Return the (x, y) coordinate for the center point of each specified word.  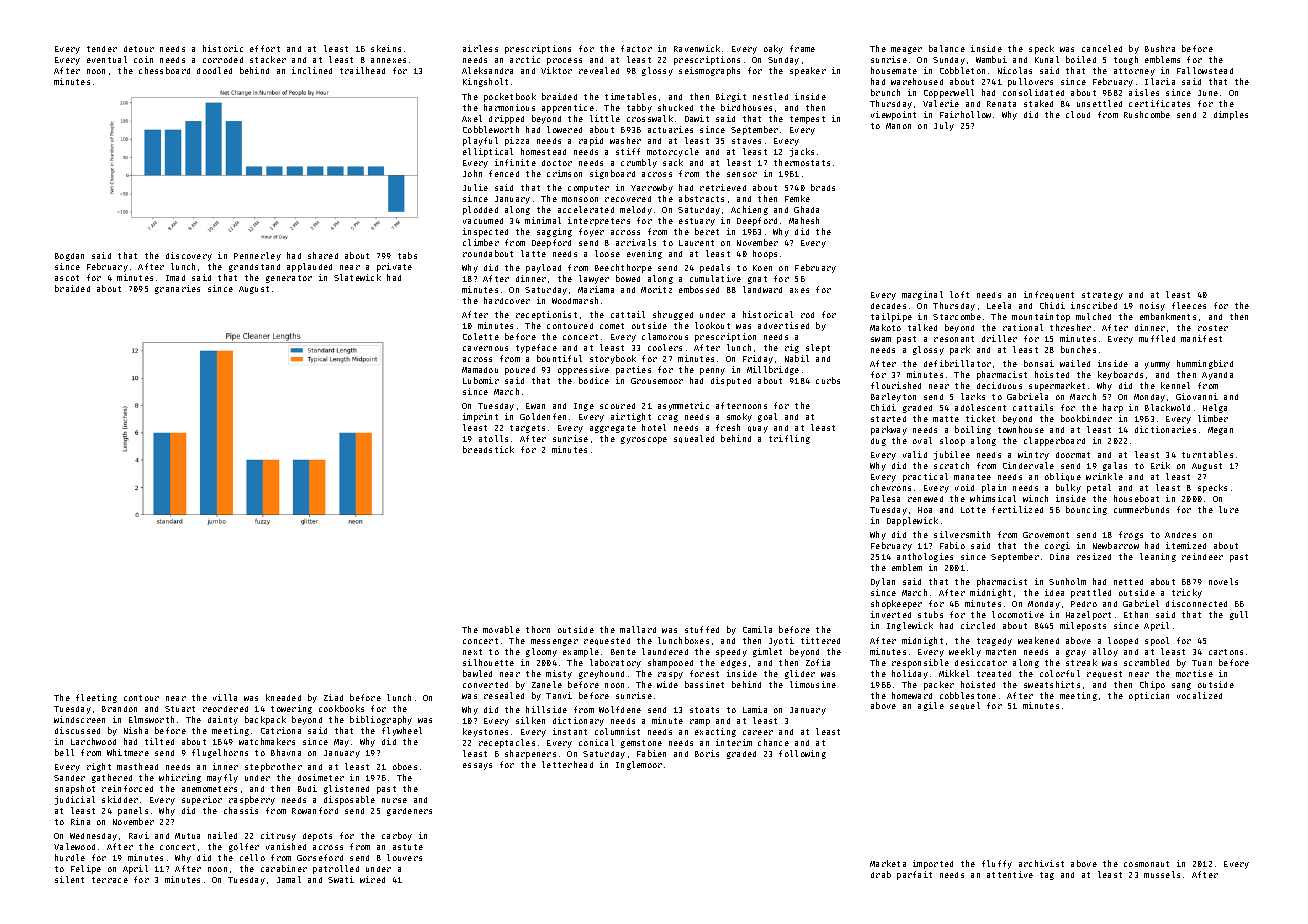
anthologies (925, 557)
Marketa (888, 863)
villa (225, 697)
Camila (757, 629)
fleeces (1189, 305)
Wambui (991, 59)
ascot (67, 278)
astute (408, 847)
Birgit (731, 97)
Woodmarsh (575, 300)
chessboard (164, 70)
